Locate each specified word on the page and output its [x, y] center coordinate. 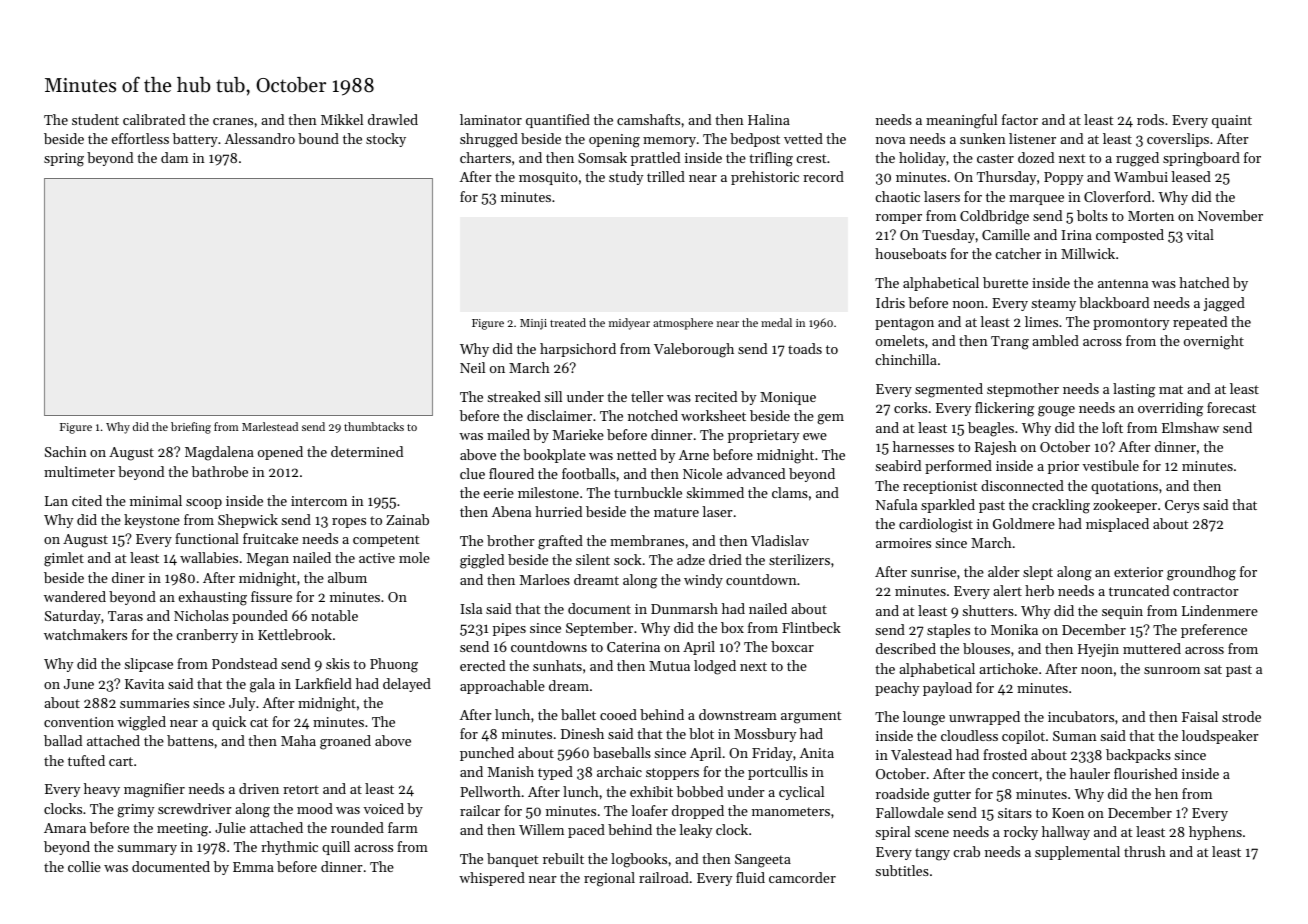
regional [609, 879]
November [1230, 215]
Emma [253, 867]
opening [614, 141]
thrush [1145, 851]
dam [174, 157]
